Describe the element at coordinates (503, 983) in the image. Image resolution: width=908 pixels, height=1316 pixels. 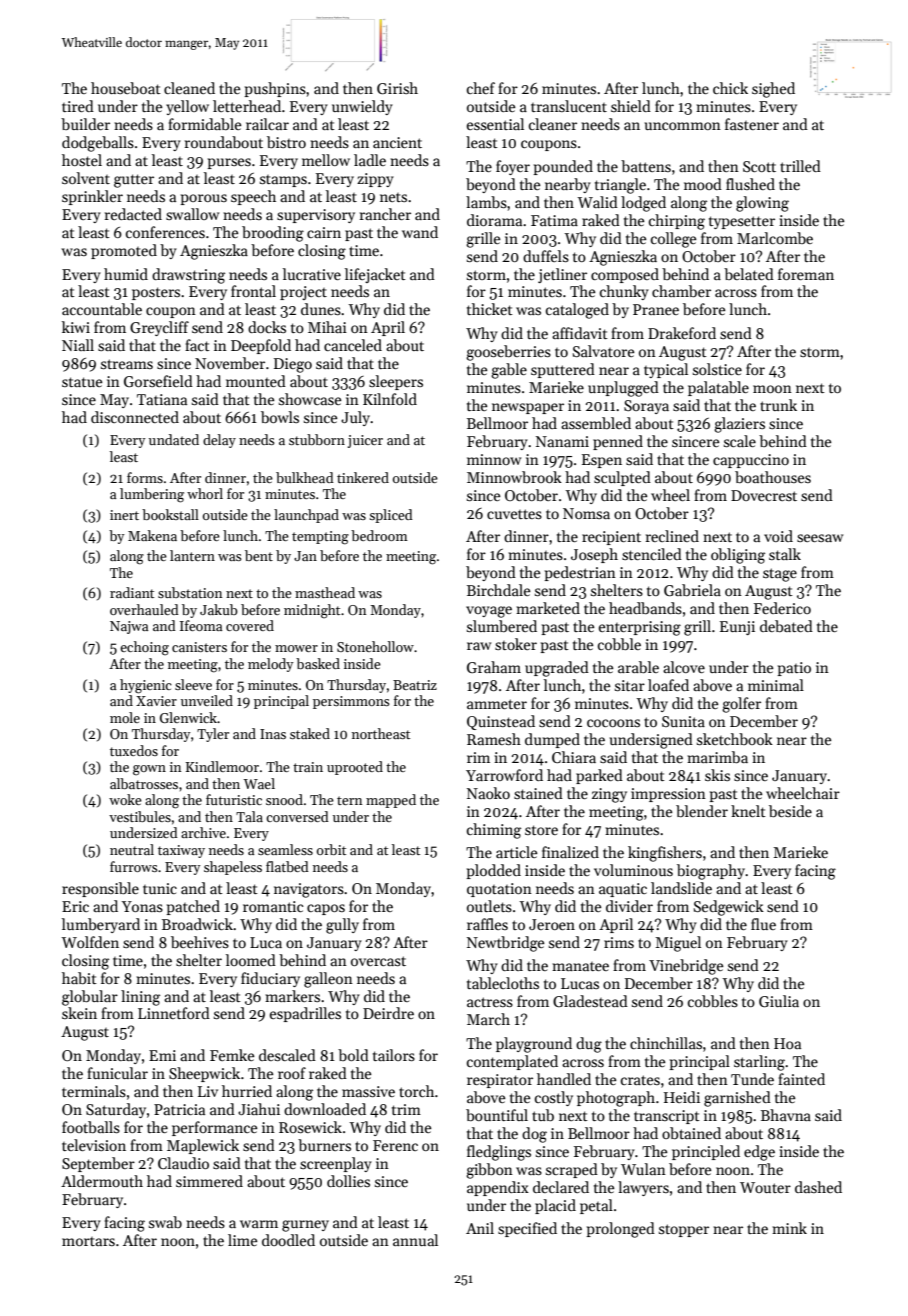
I see `tablecloths` at that location.
